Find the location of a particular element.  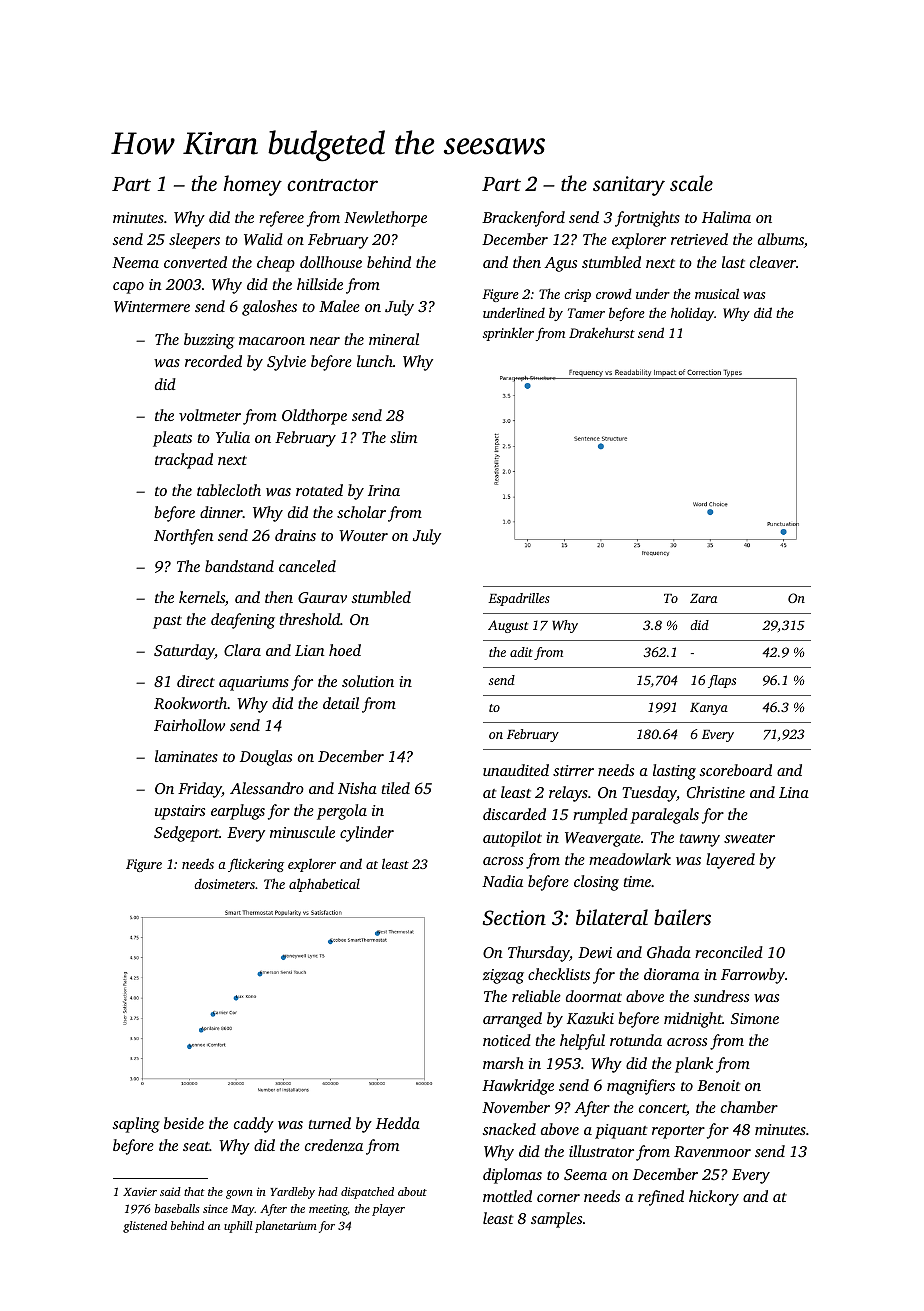

sanitary is located at coordinates (629, 186).
